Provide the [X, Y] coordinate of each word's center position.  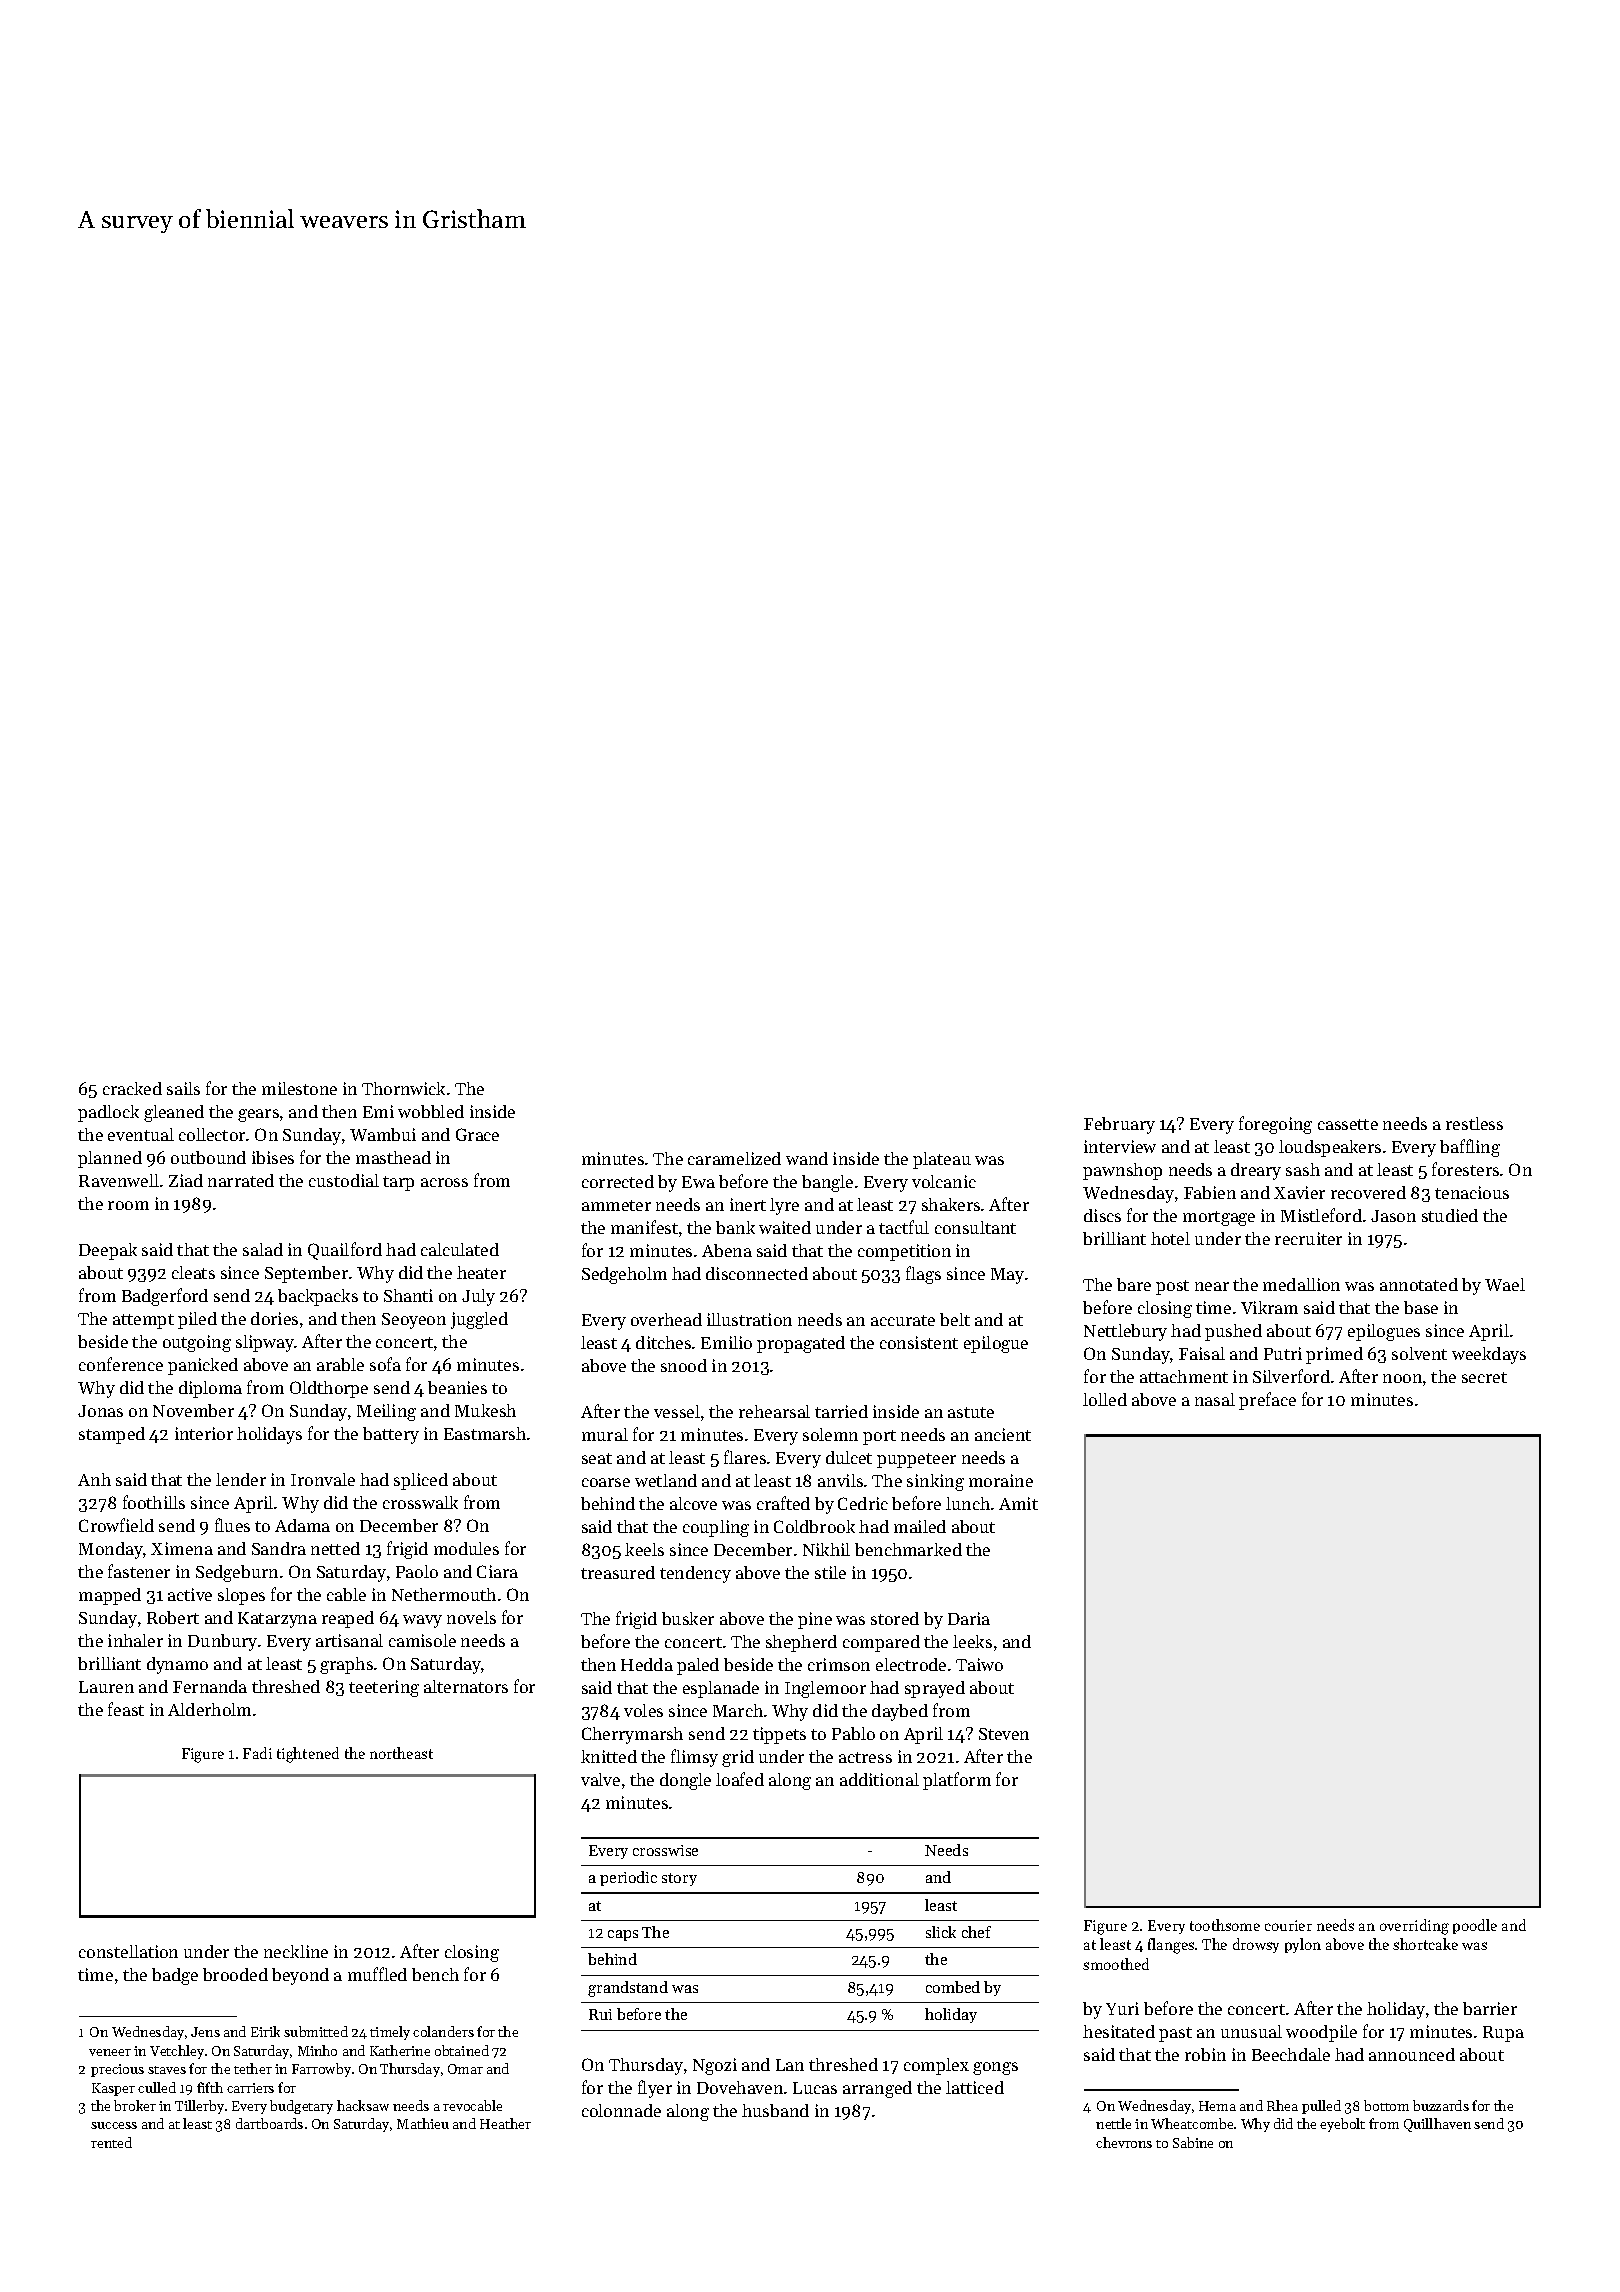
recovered [1368, 1192]
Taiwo [979, 1664]
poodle [1475, 1926]
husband [775, 2110]
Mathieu [423, 2123]
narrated [241, 1180]
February [1119, 1125]
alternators [466, 1686]
